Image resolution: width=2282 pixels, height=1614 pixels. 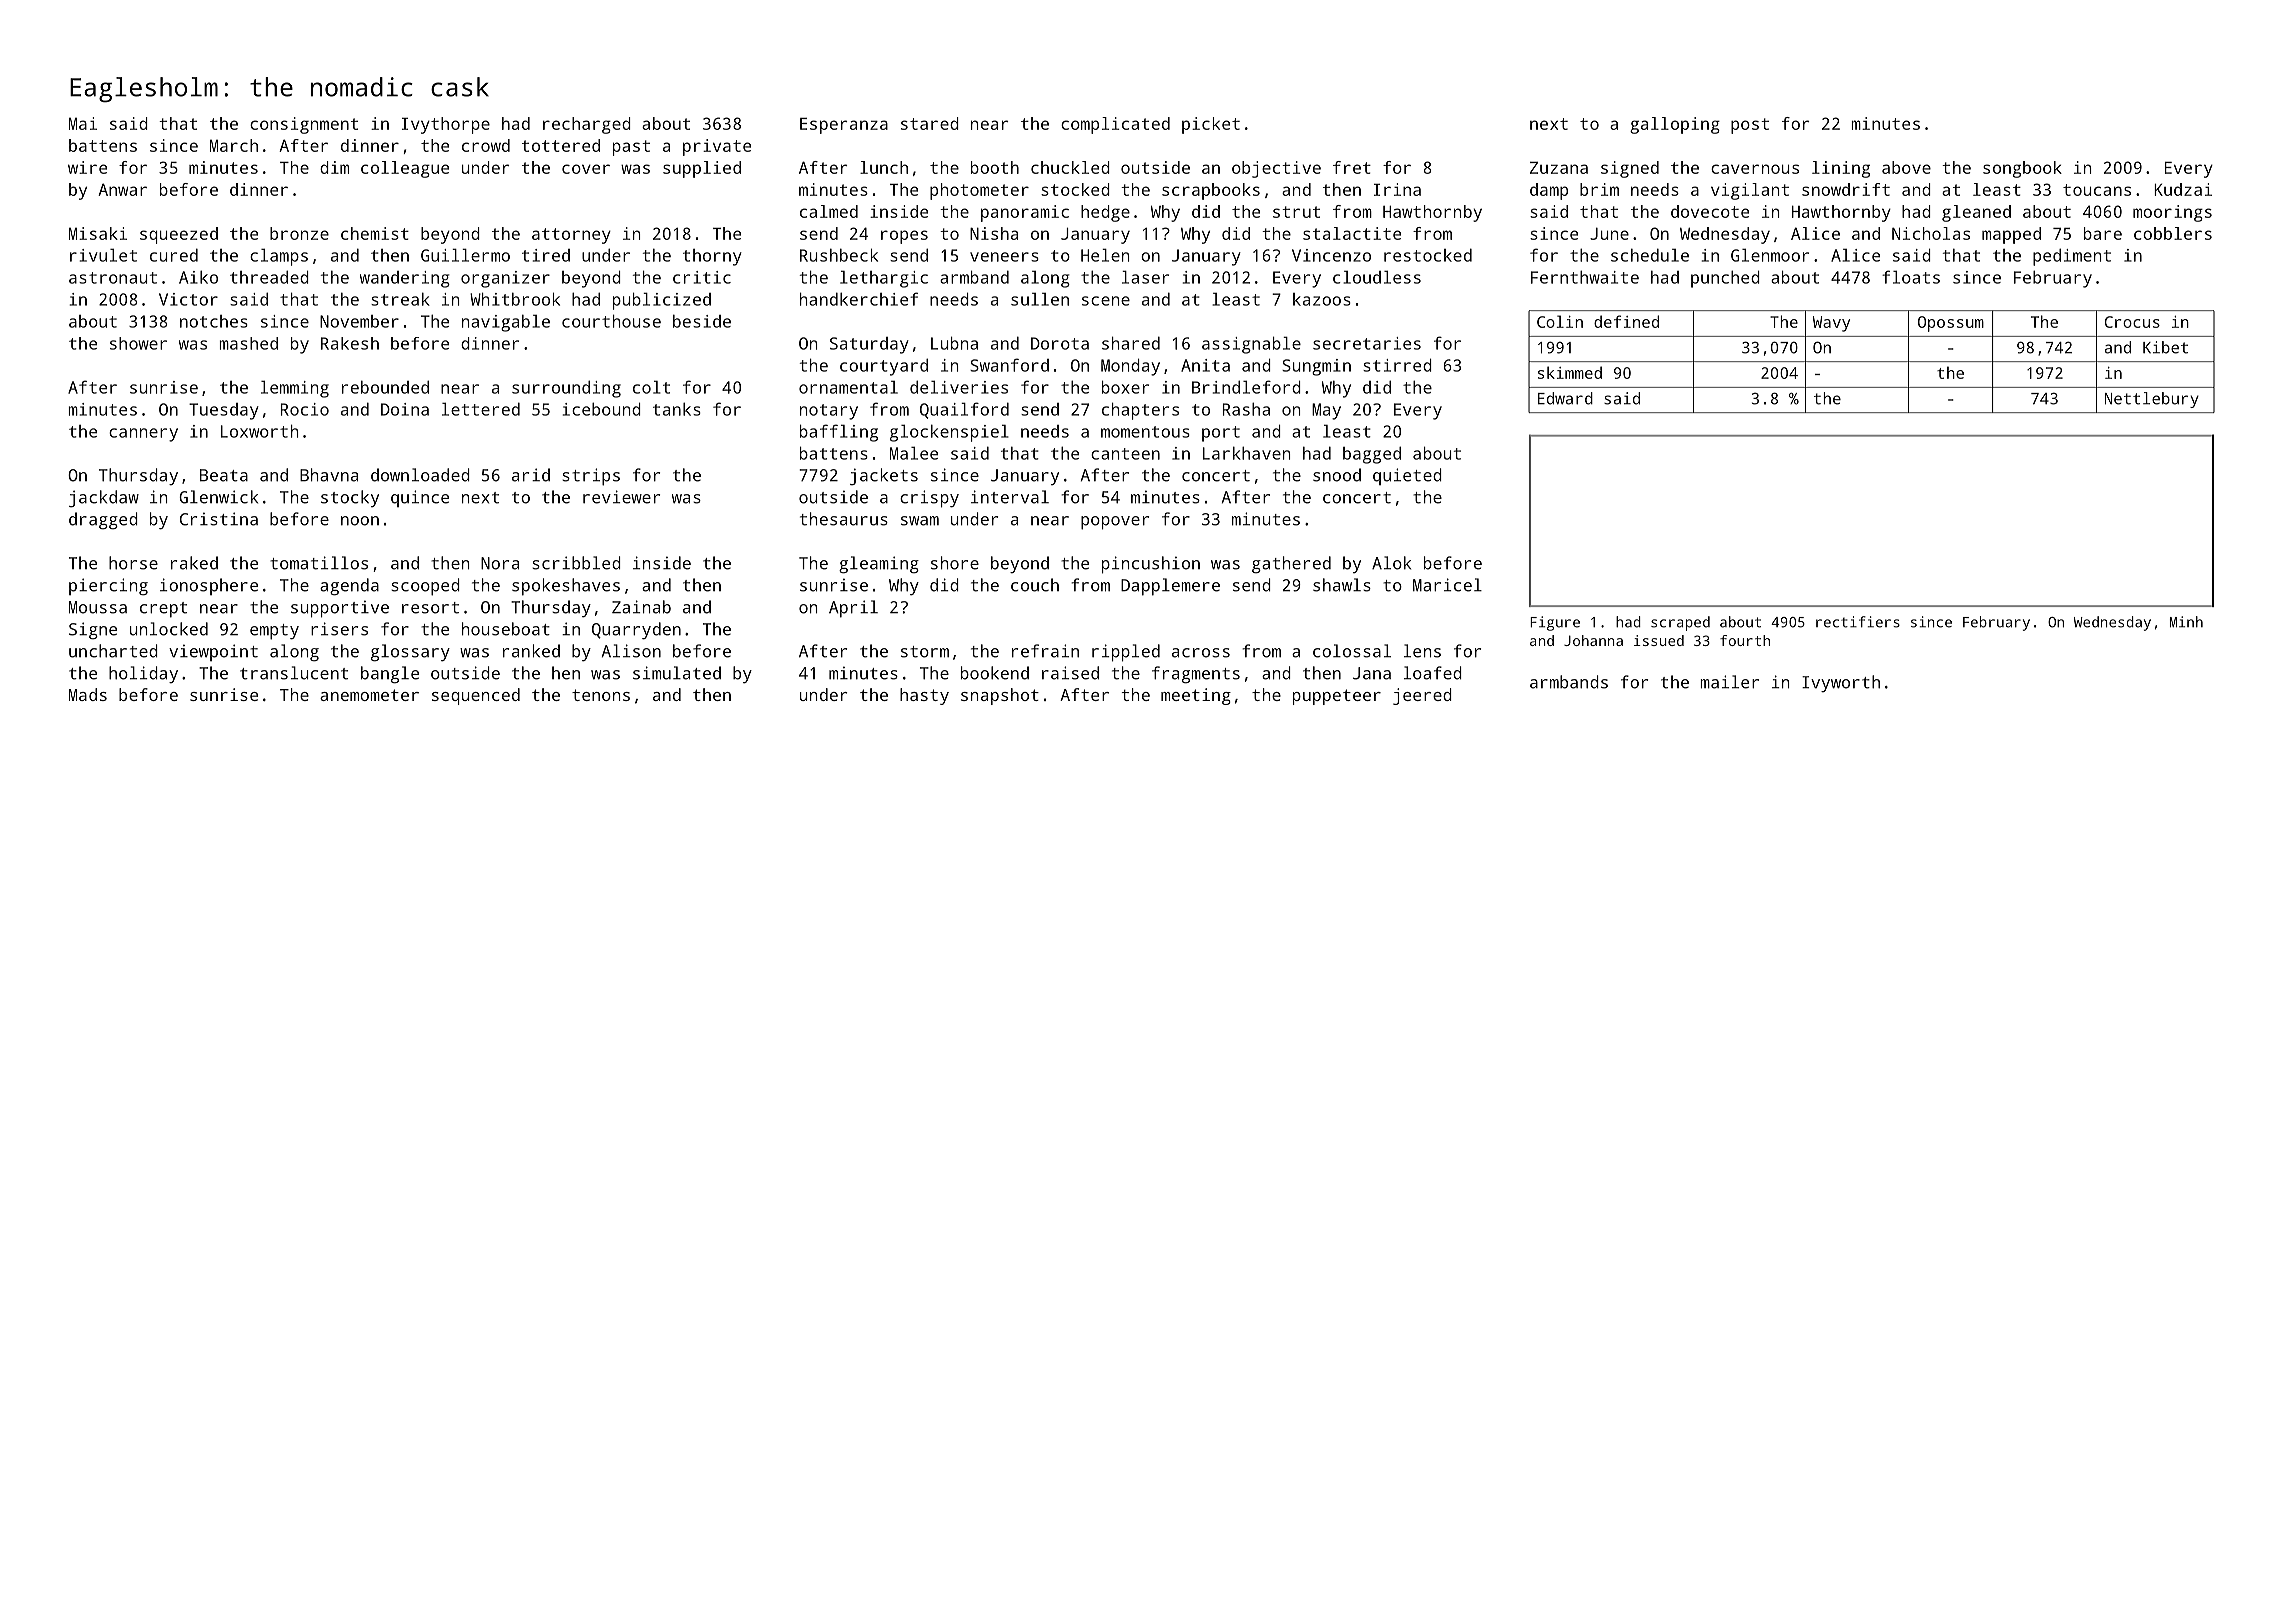 What do you see at coordinates (1565, 398) in the page?
I see `Edward` at bounding box center [1565, 398].
